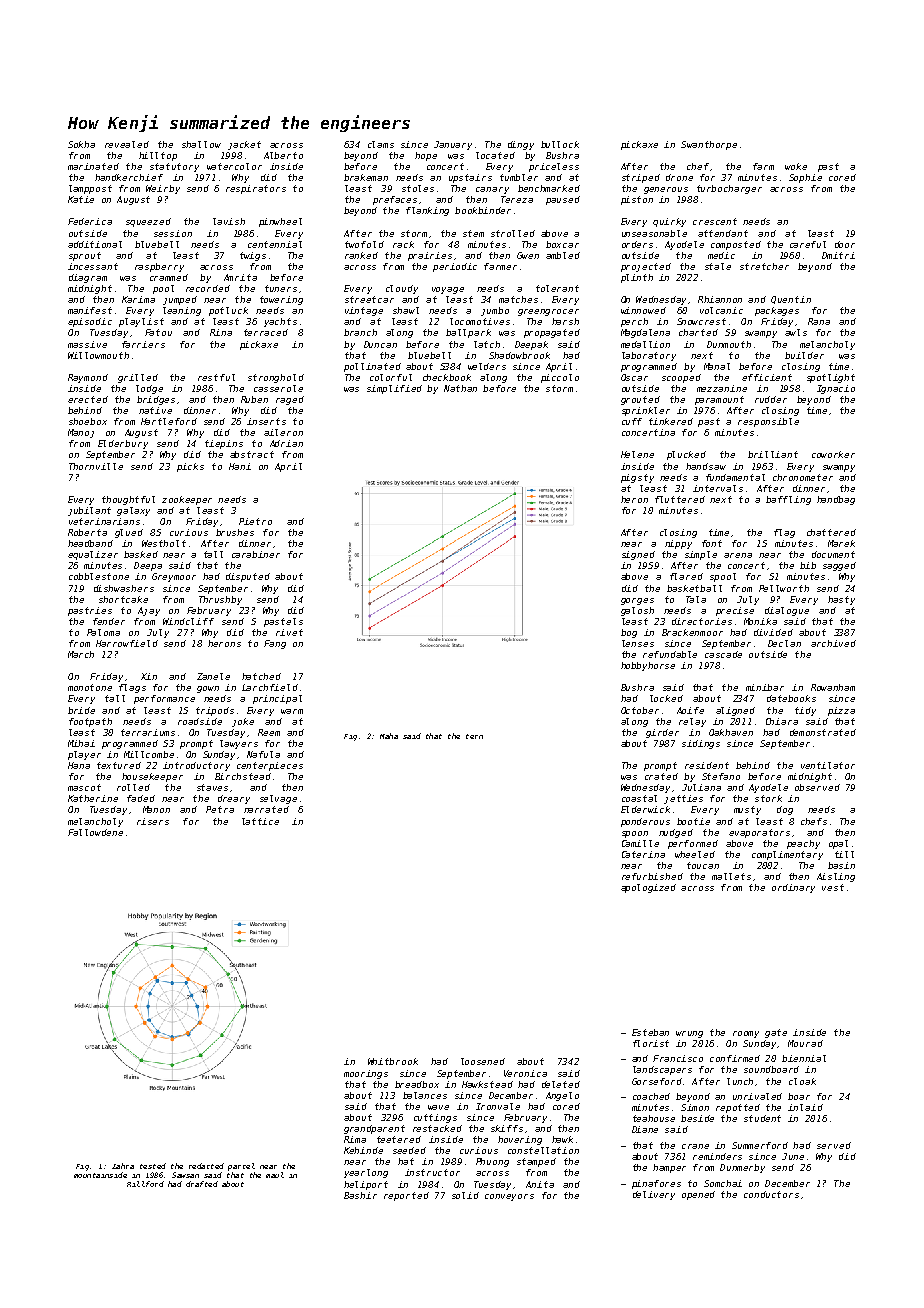 This screenshot has height=1308, width=924. I want to click on Rowanham, so click(833, 687).
